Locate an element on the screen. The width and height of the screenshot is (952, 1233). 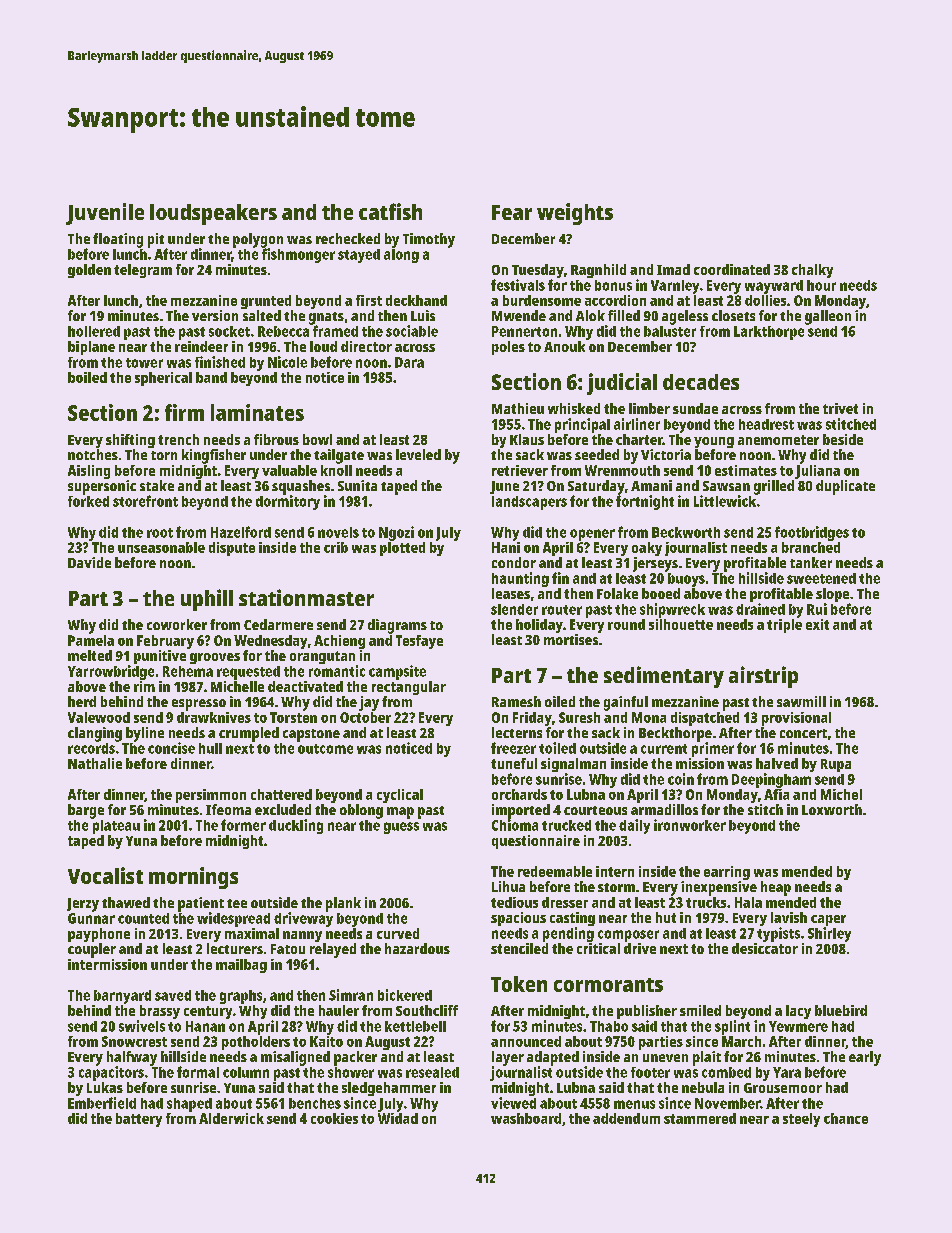
weights is located at coordinates (575, 214).
